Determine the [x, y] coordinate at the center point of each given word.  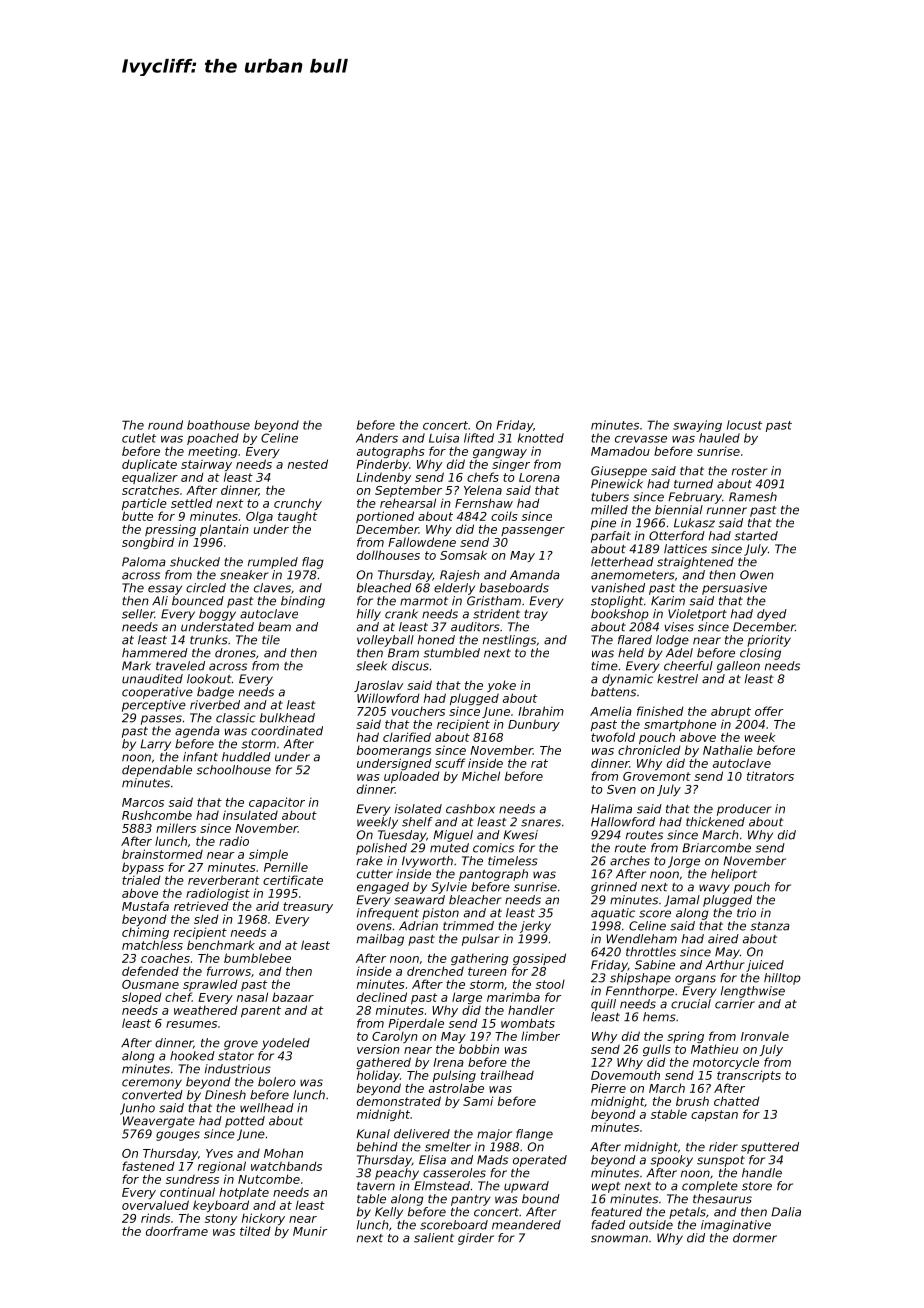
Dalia [786, 1212]
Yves [219, 1153]
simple [268, 855]
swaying [697, 426]
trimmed [468, 926]
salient [434, 1238]
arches [630, 861]
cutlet [139, 438]
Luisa [444, 438]
